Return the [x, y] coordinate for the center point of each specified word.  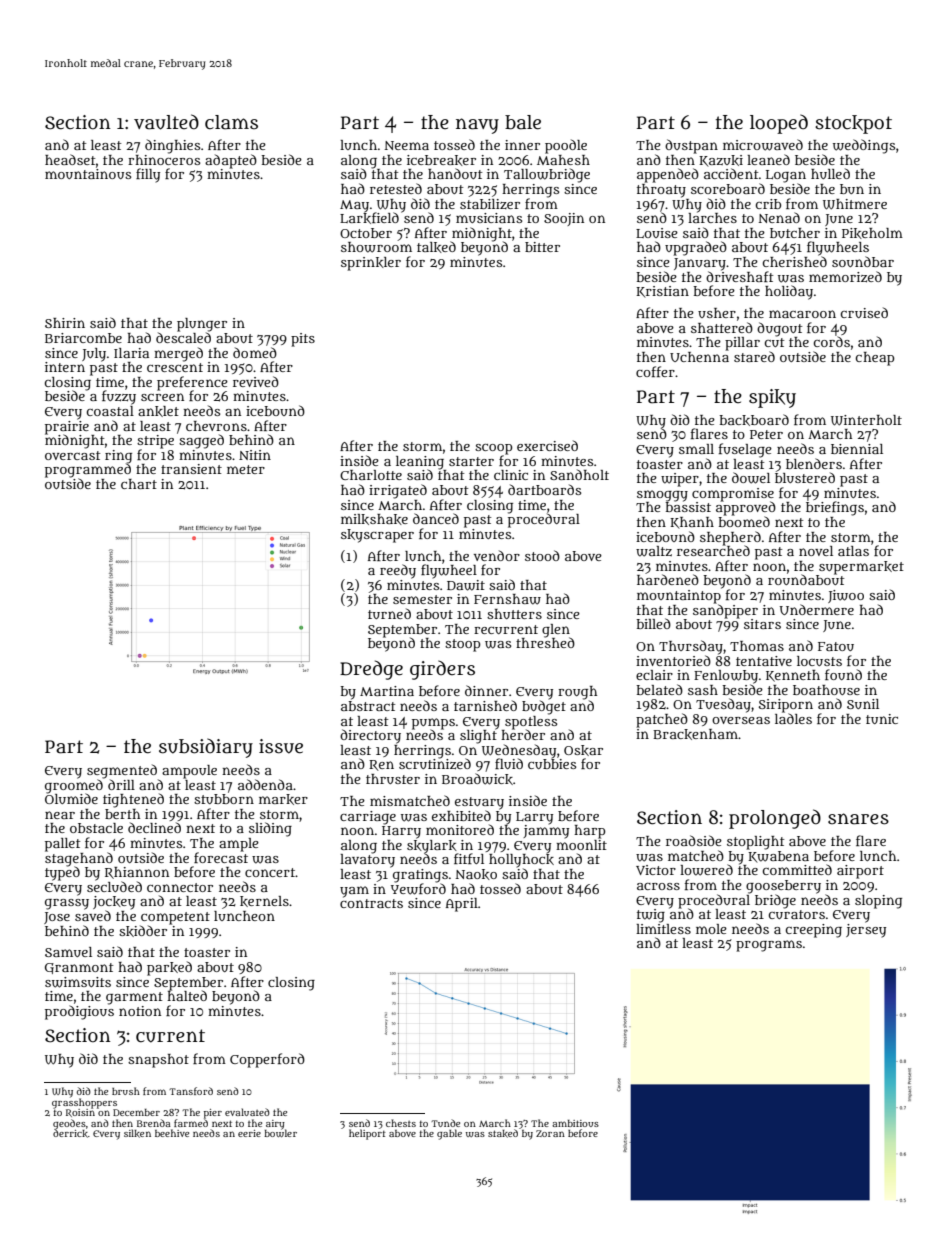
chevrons [216, 426]
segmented [122, 771]
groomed [74, 786]
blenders [814, 463]
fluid [509, 763]
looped [779, 124]
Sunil [863, 704]
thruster [393, 779]
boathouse [826, 690]
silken [137, 1133]
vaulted [166, 122]
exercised [547, 445]
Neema [407, 145]
